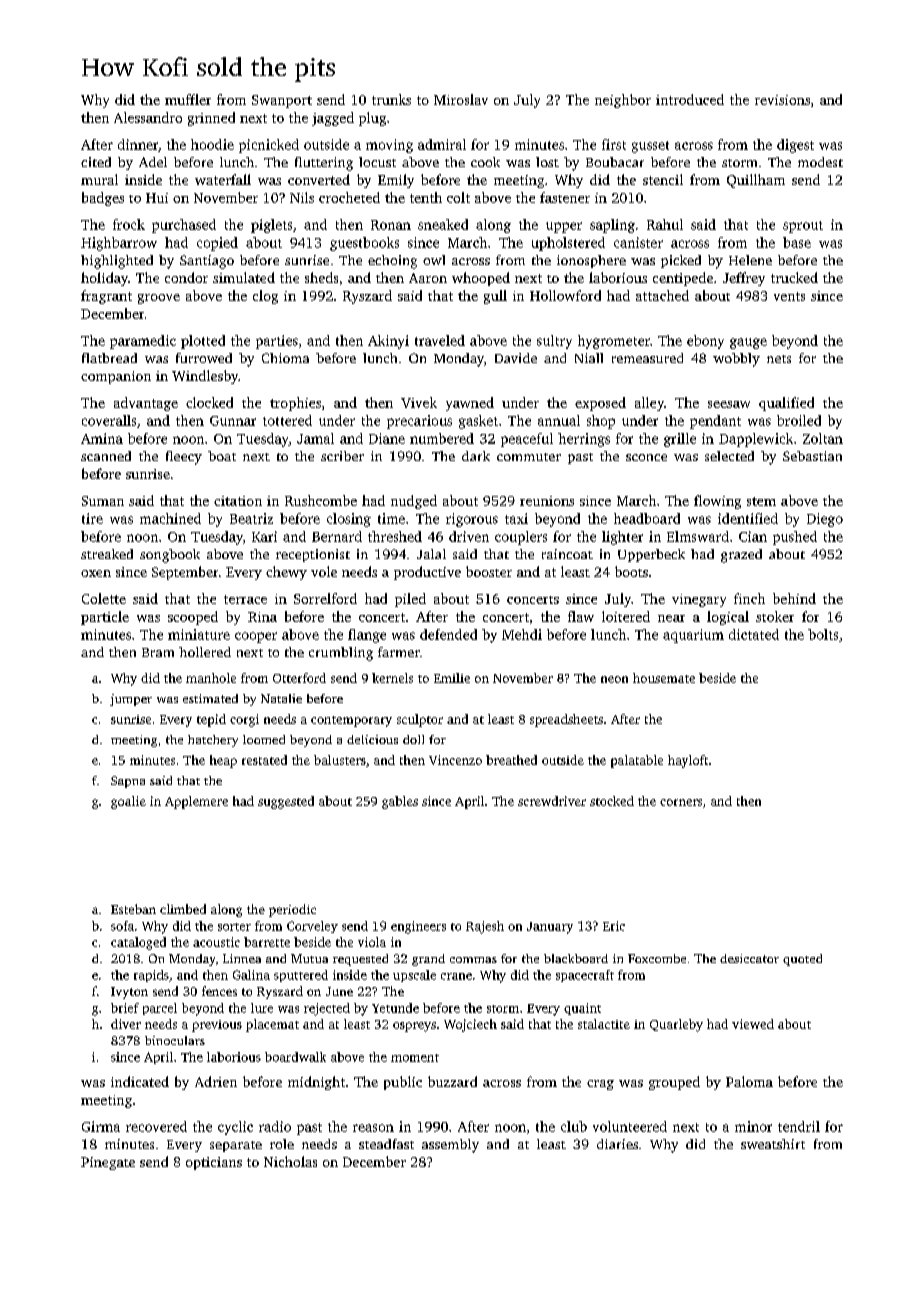 The image size is (924, 1308). Describe the element at coordinates (795, 538) in the page. I see `pushed` at that location.
